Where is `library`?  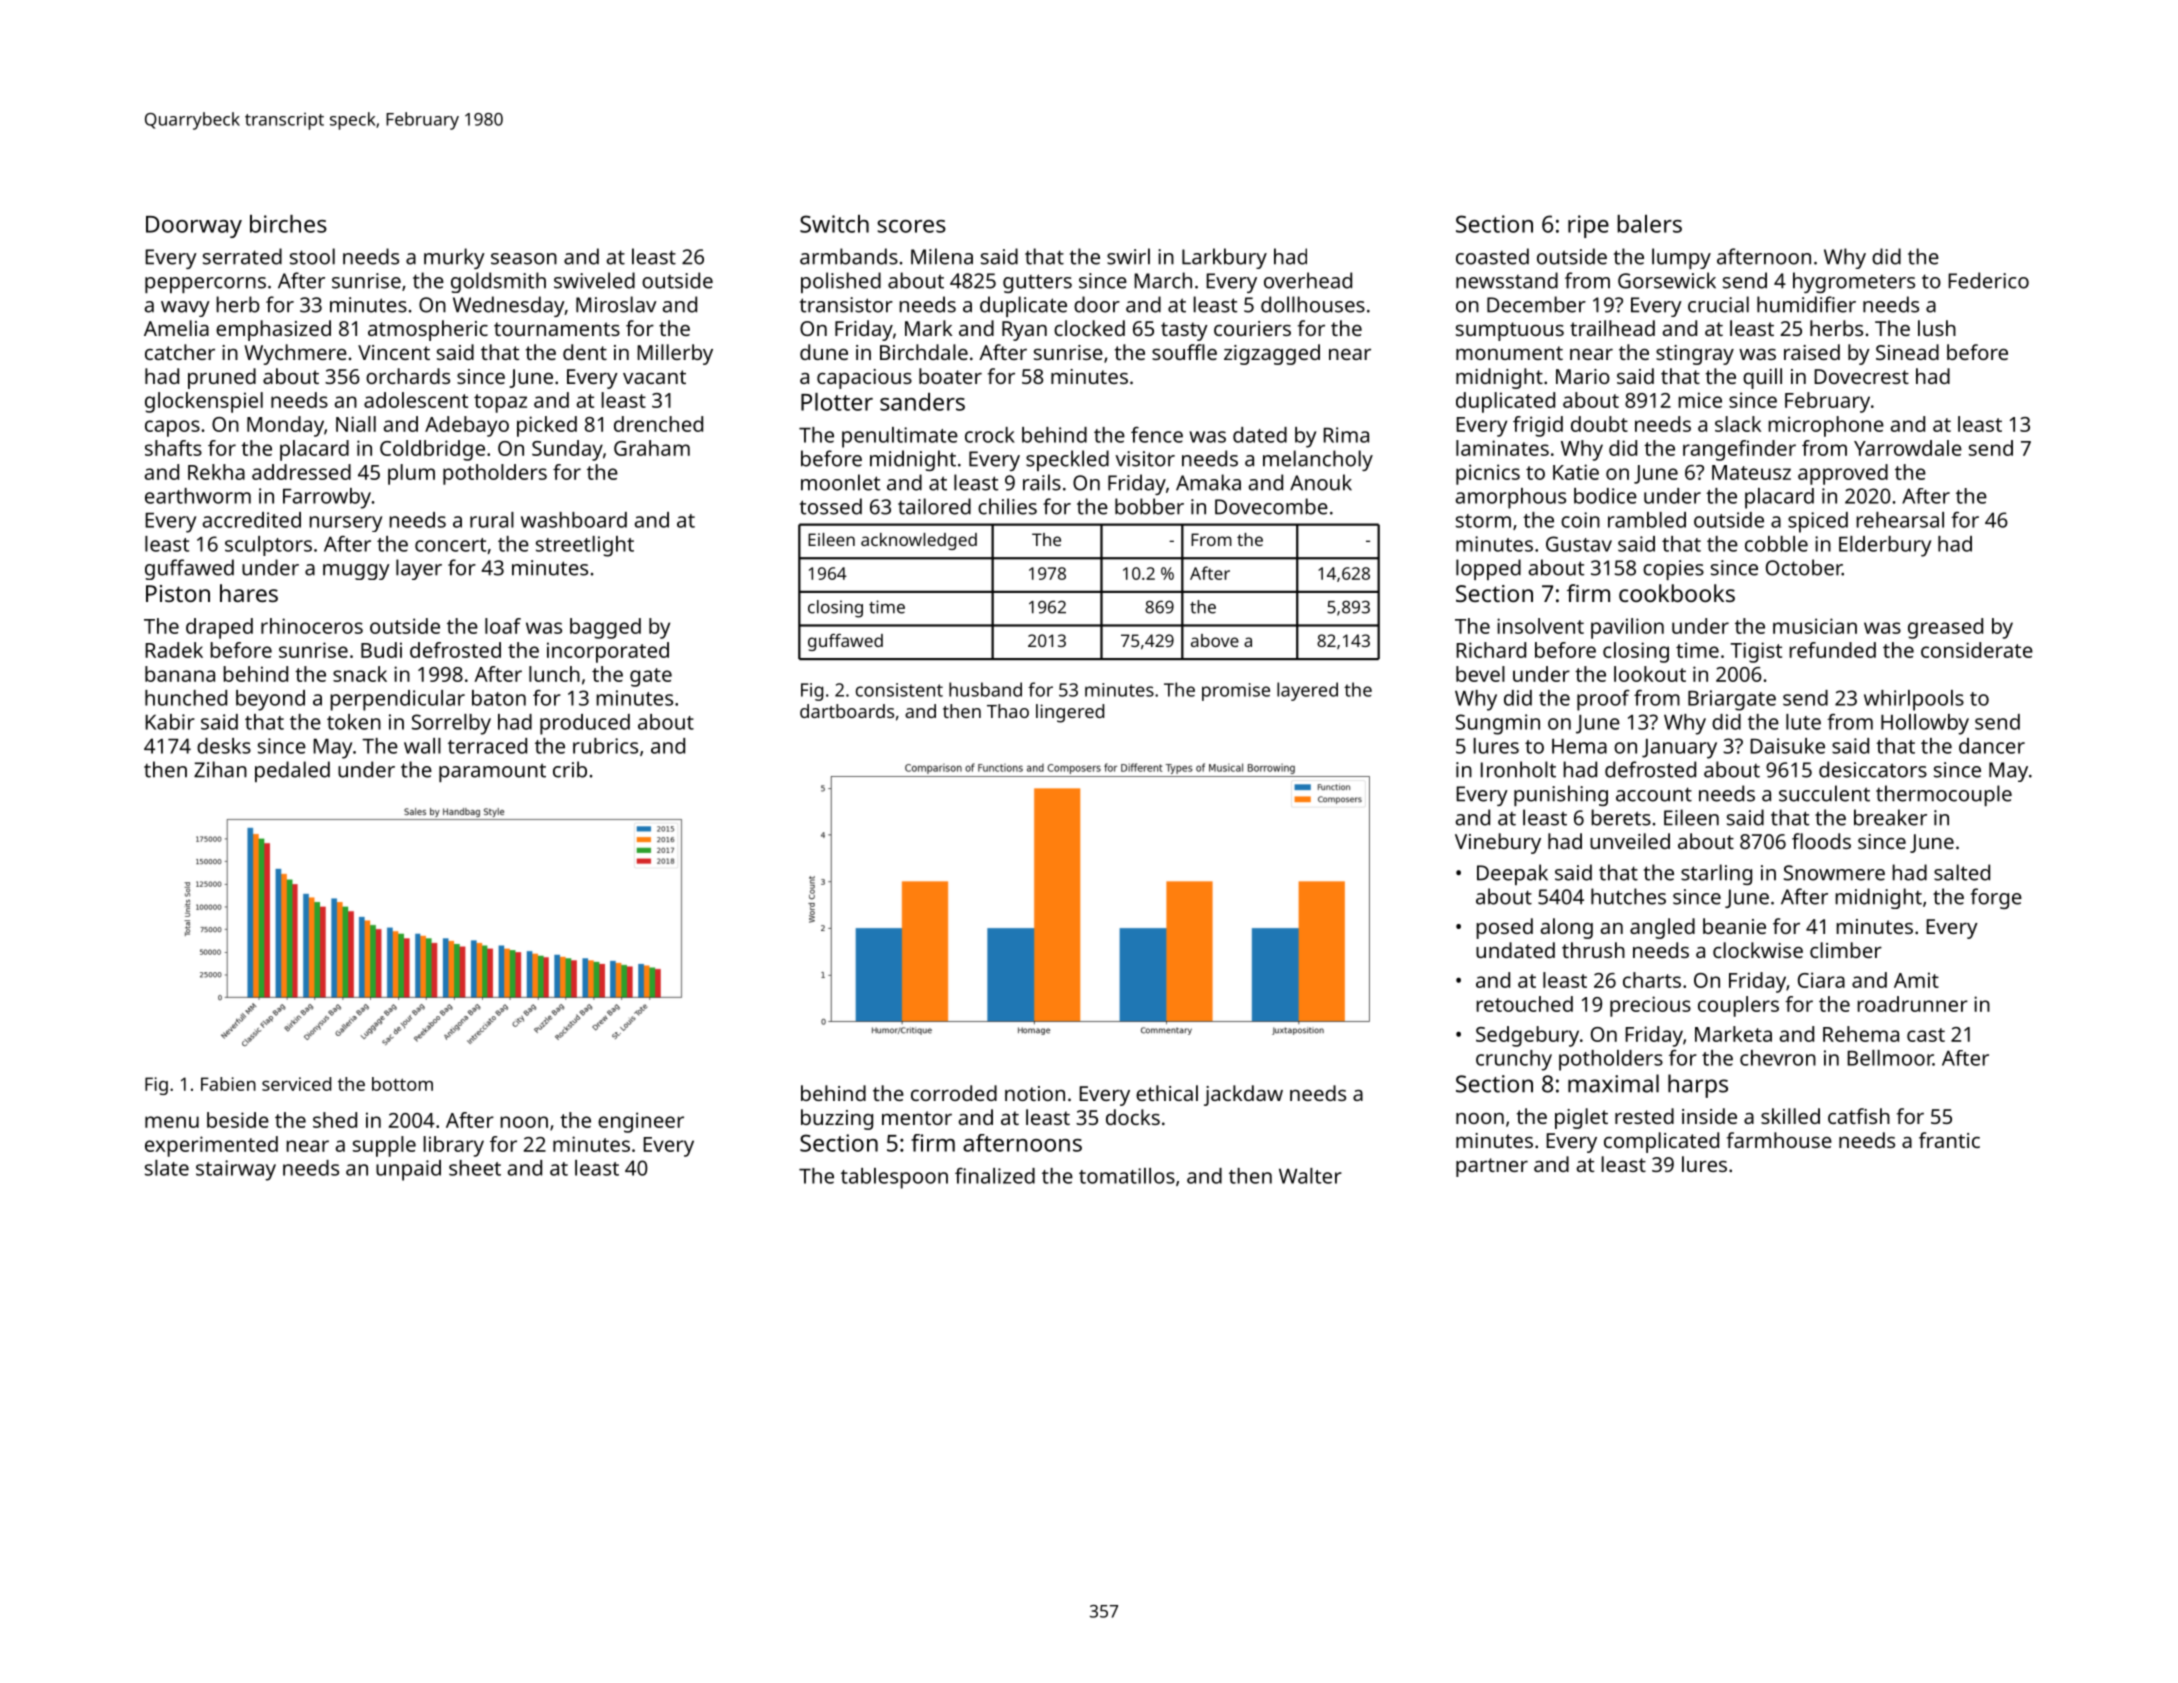
library is located at coordinates (453, 1146).
